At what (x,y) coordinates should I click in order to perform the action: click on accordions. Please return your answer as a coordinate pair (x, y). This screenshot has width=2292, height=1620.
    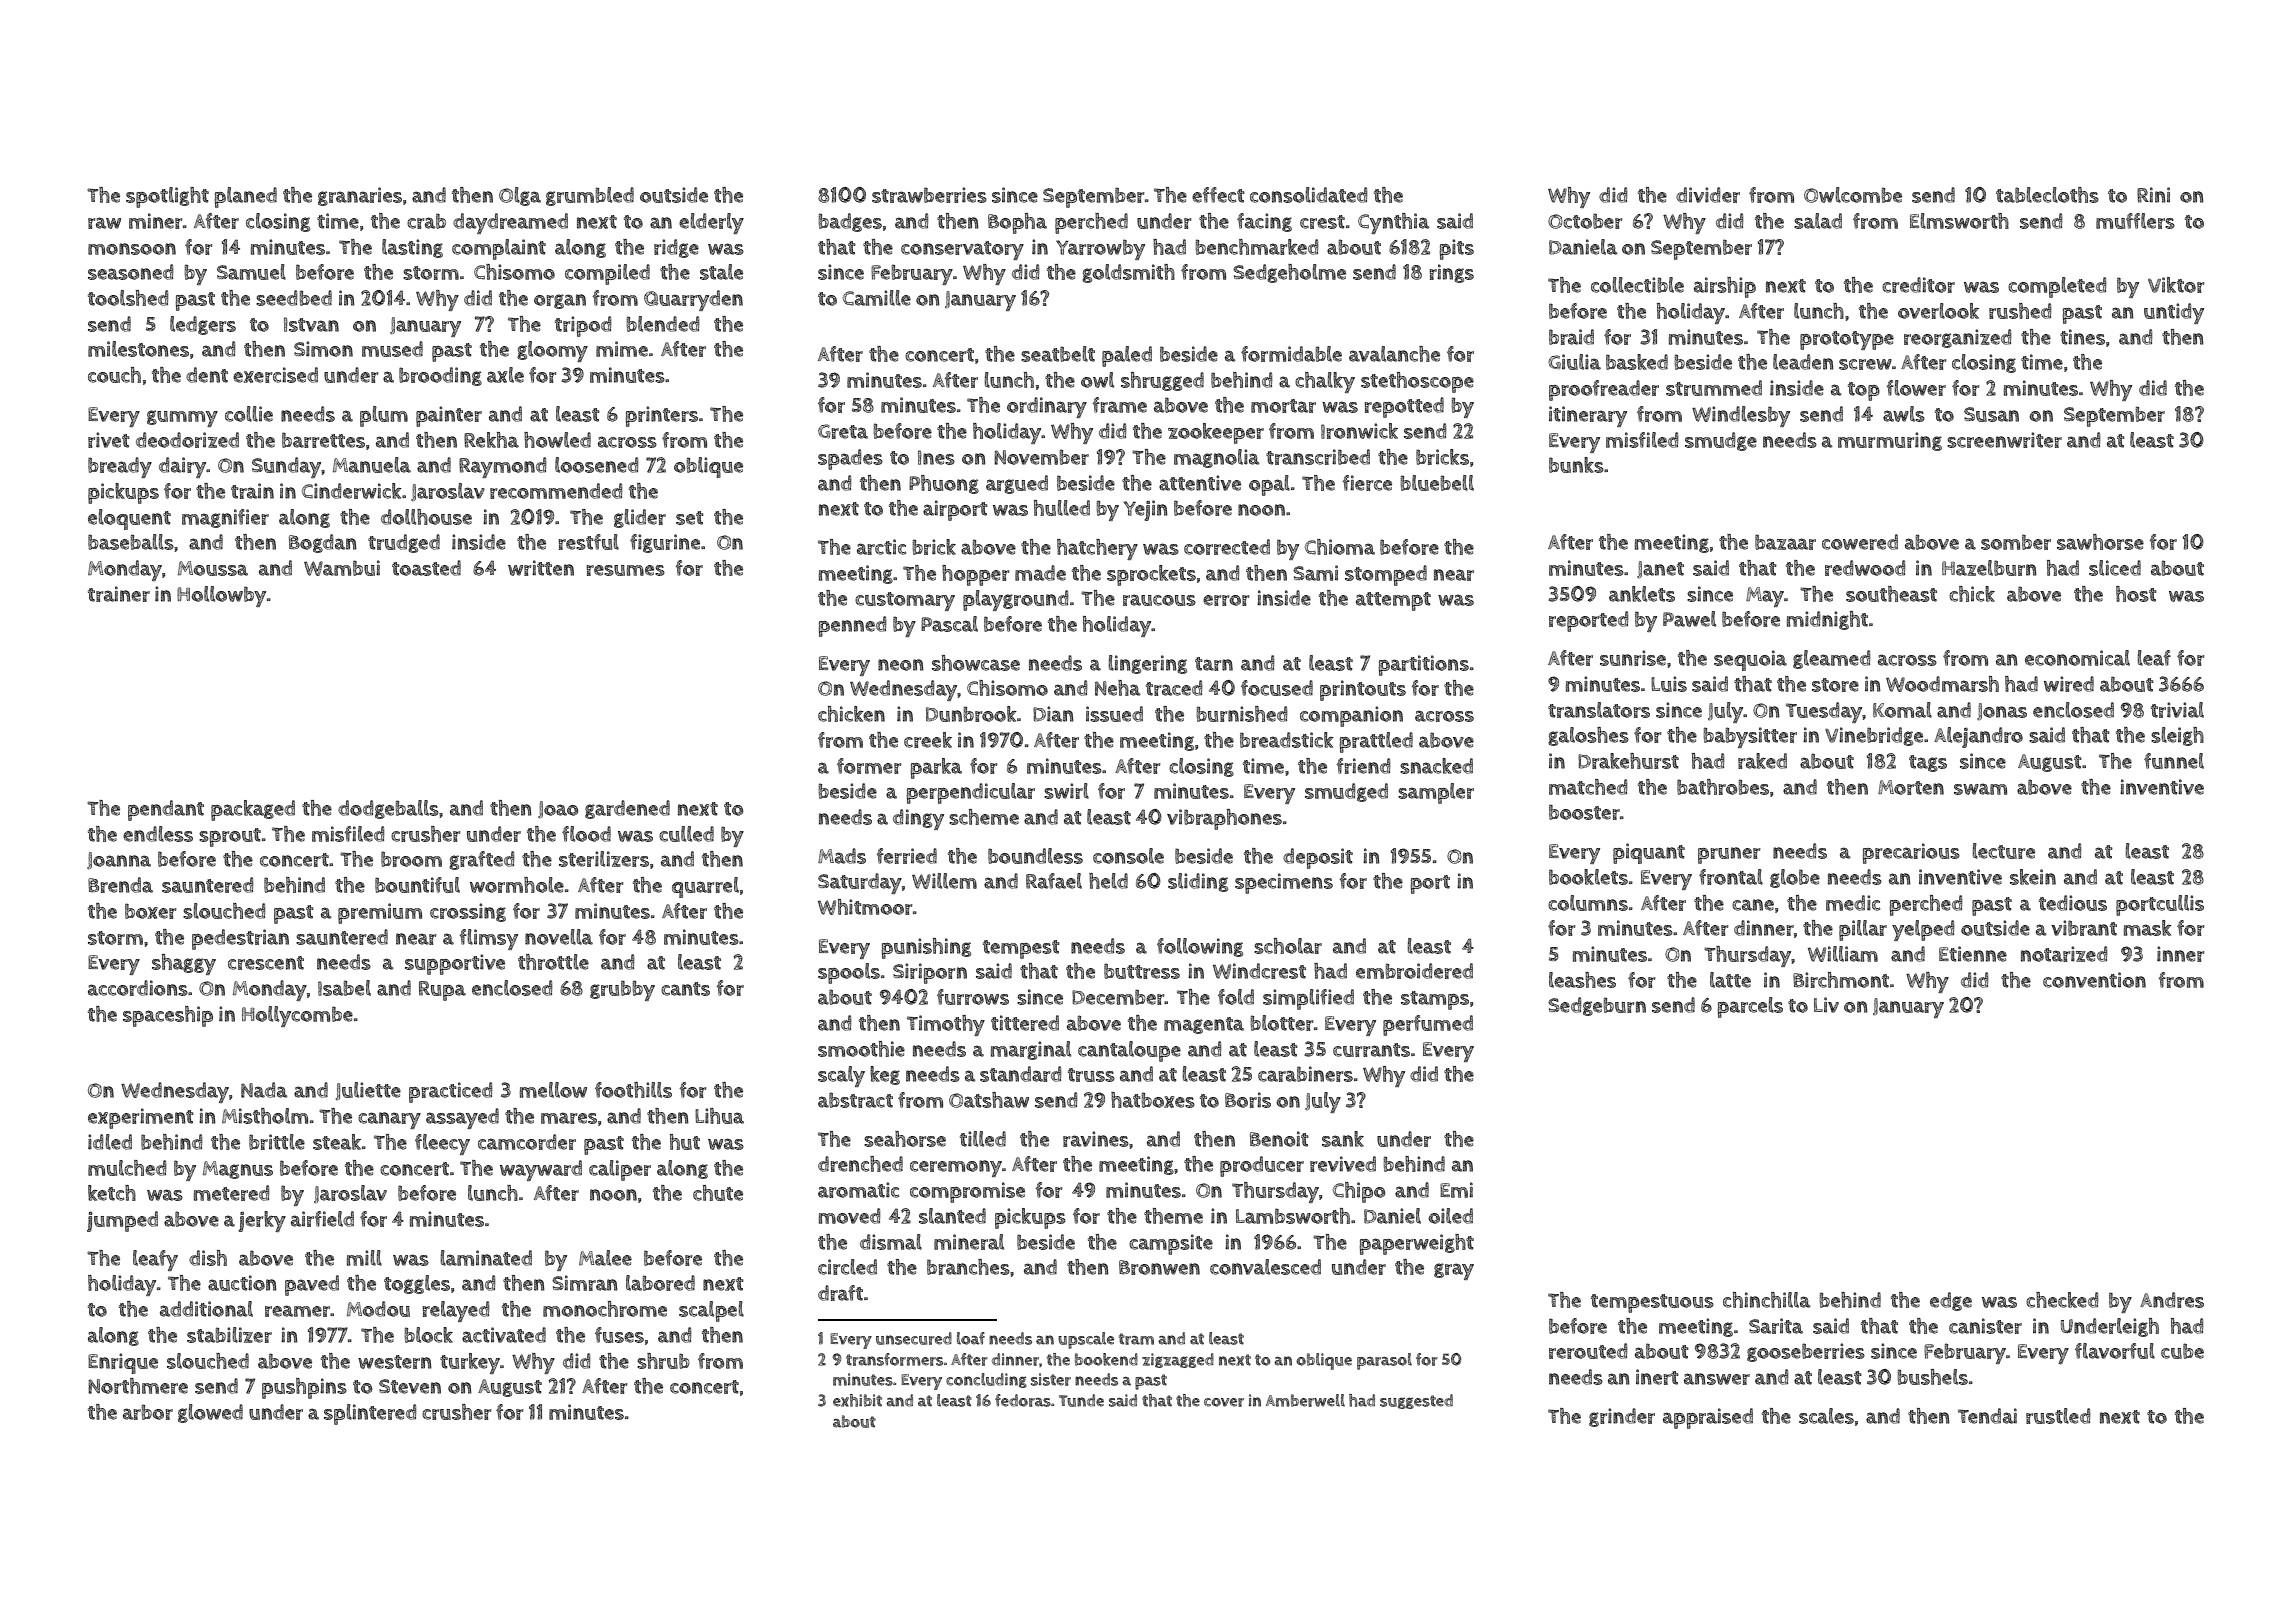
    Looking at the image, I should click on (138, 988).
